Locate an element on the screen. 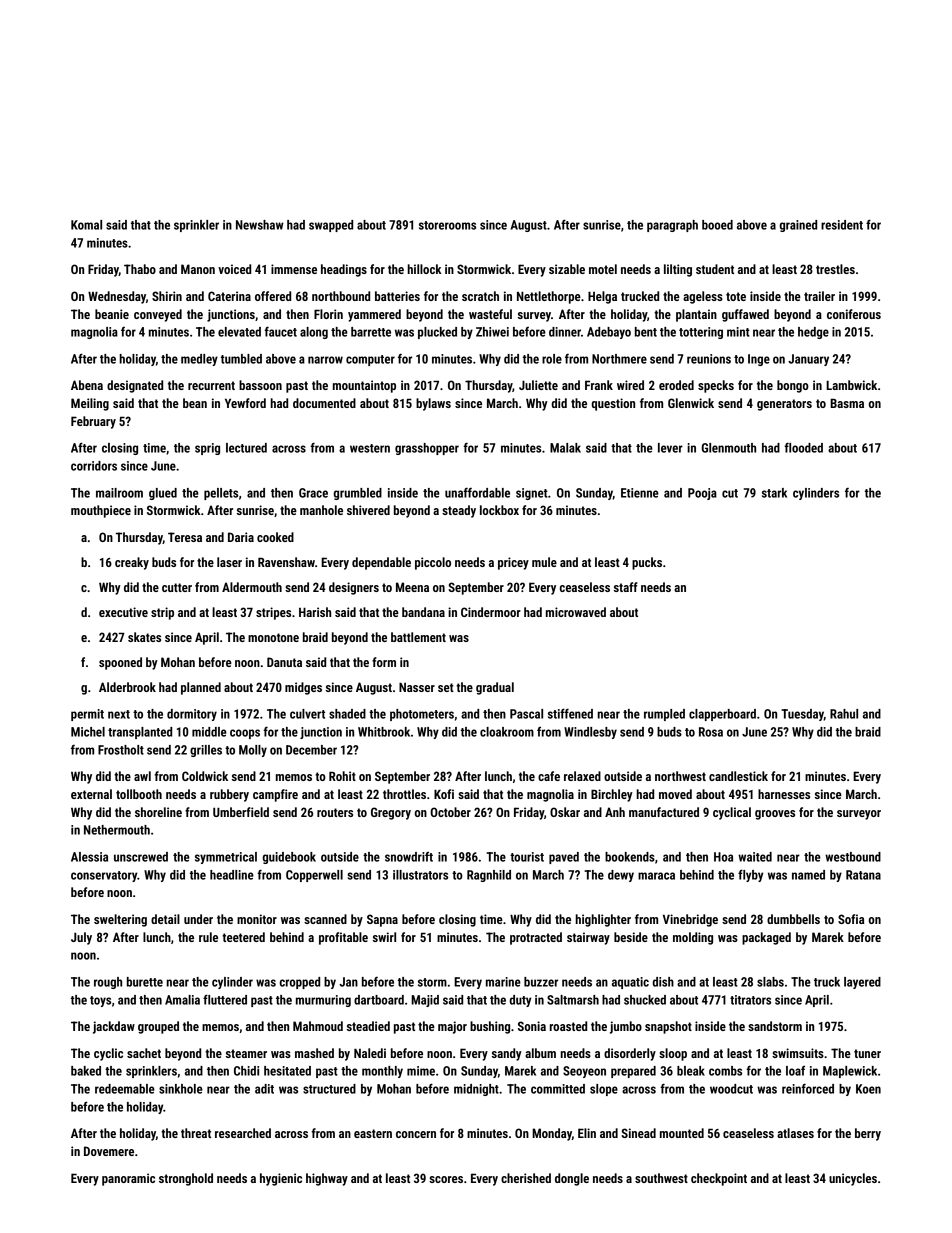  booed is located at coordinates (717, 225).
